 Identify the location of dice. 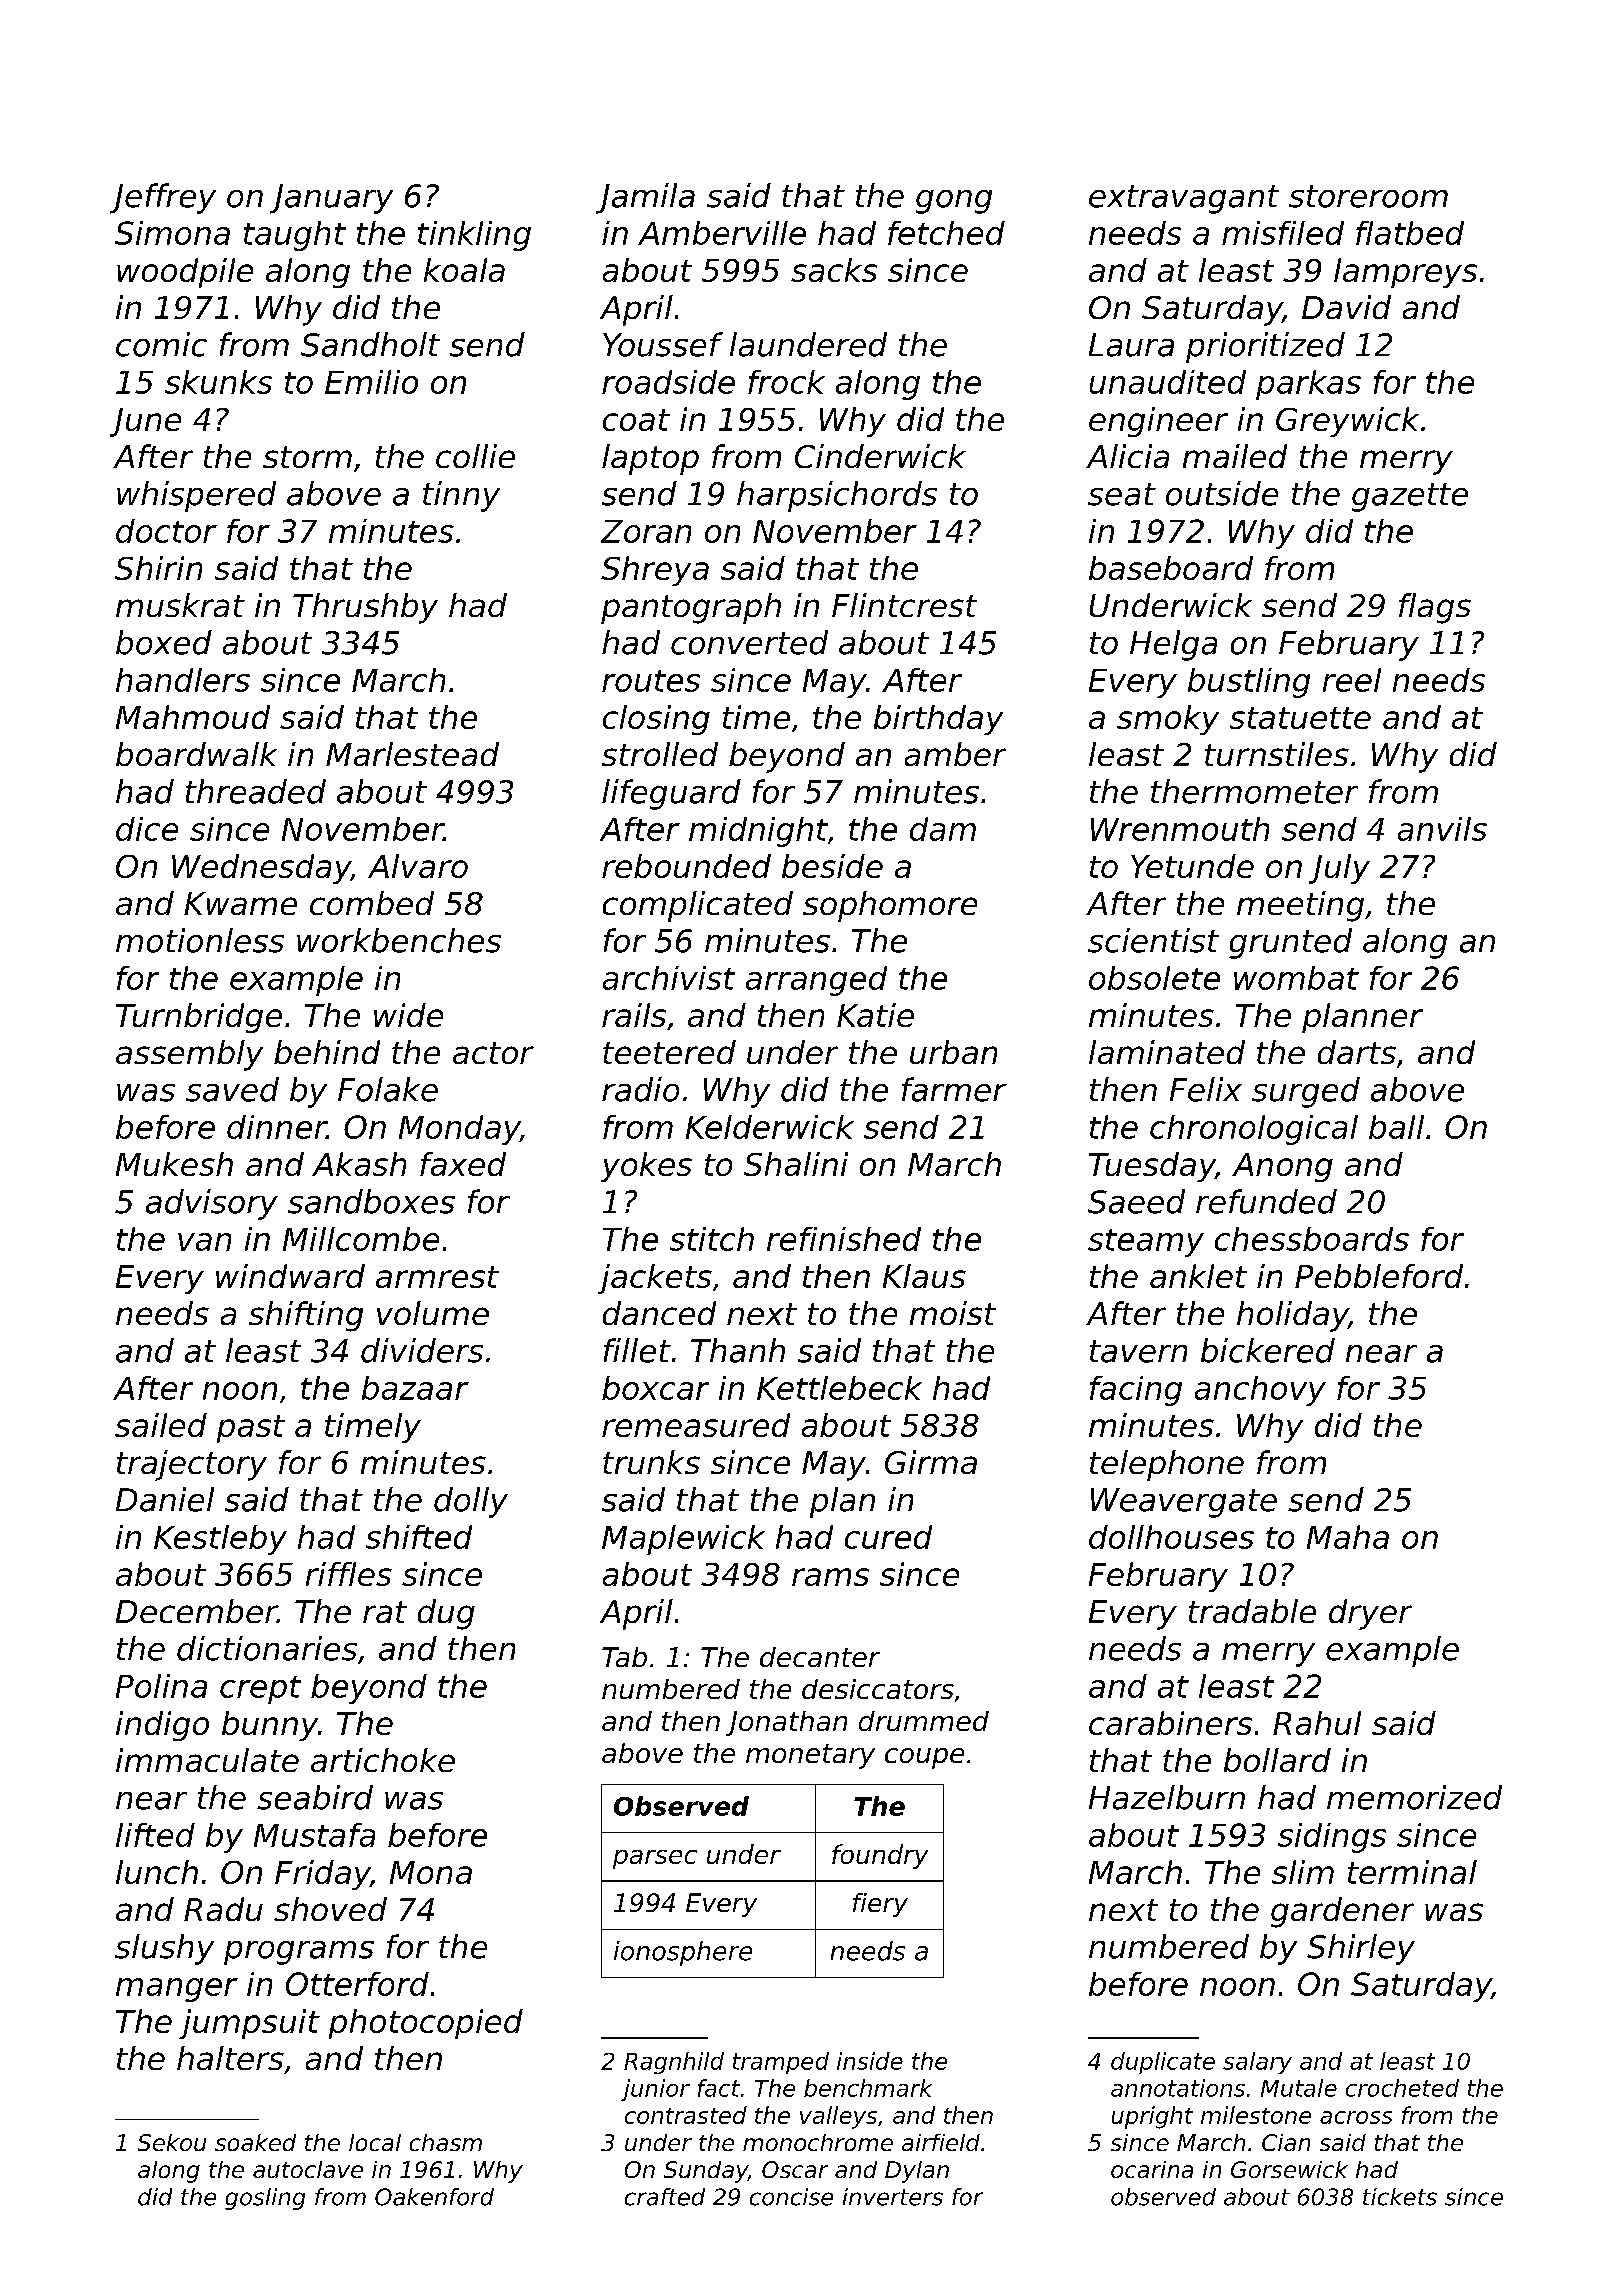
(147, 829).
